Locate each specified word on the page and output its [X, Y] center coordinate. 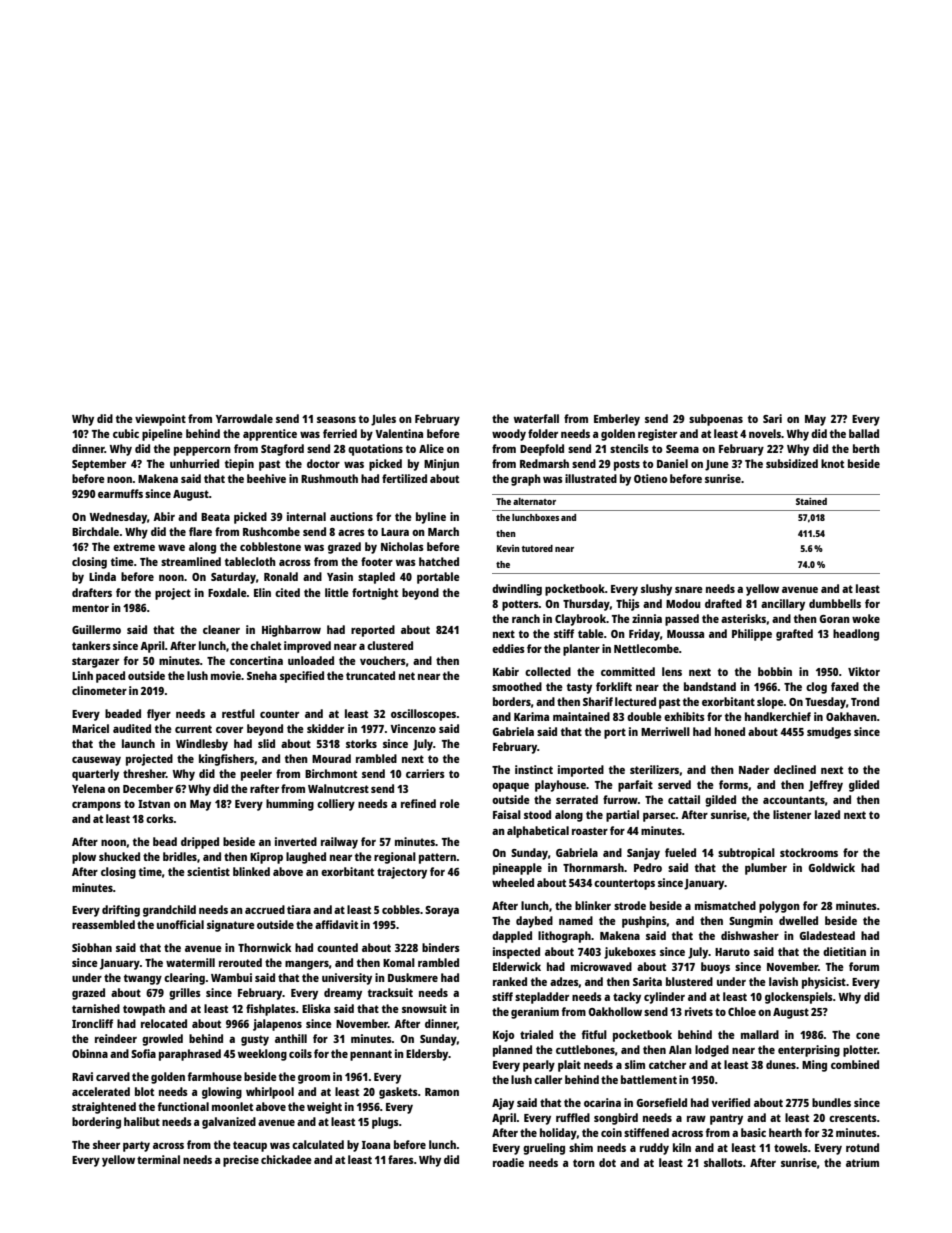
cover [229, 729]
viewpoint [160, 420]
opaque [510, 787]
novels [765, 433]
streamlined [191, 561]
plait [569, 1066]
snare [689, 589]
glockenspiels [799, 998]
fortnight [375, 594]
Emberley [617, 420]
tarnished [96, 1008]
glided [864, 786]
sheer [106, 1144]
